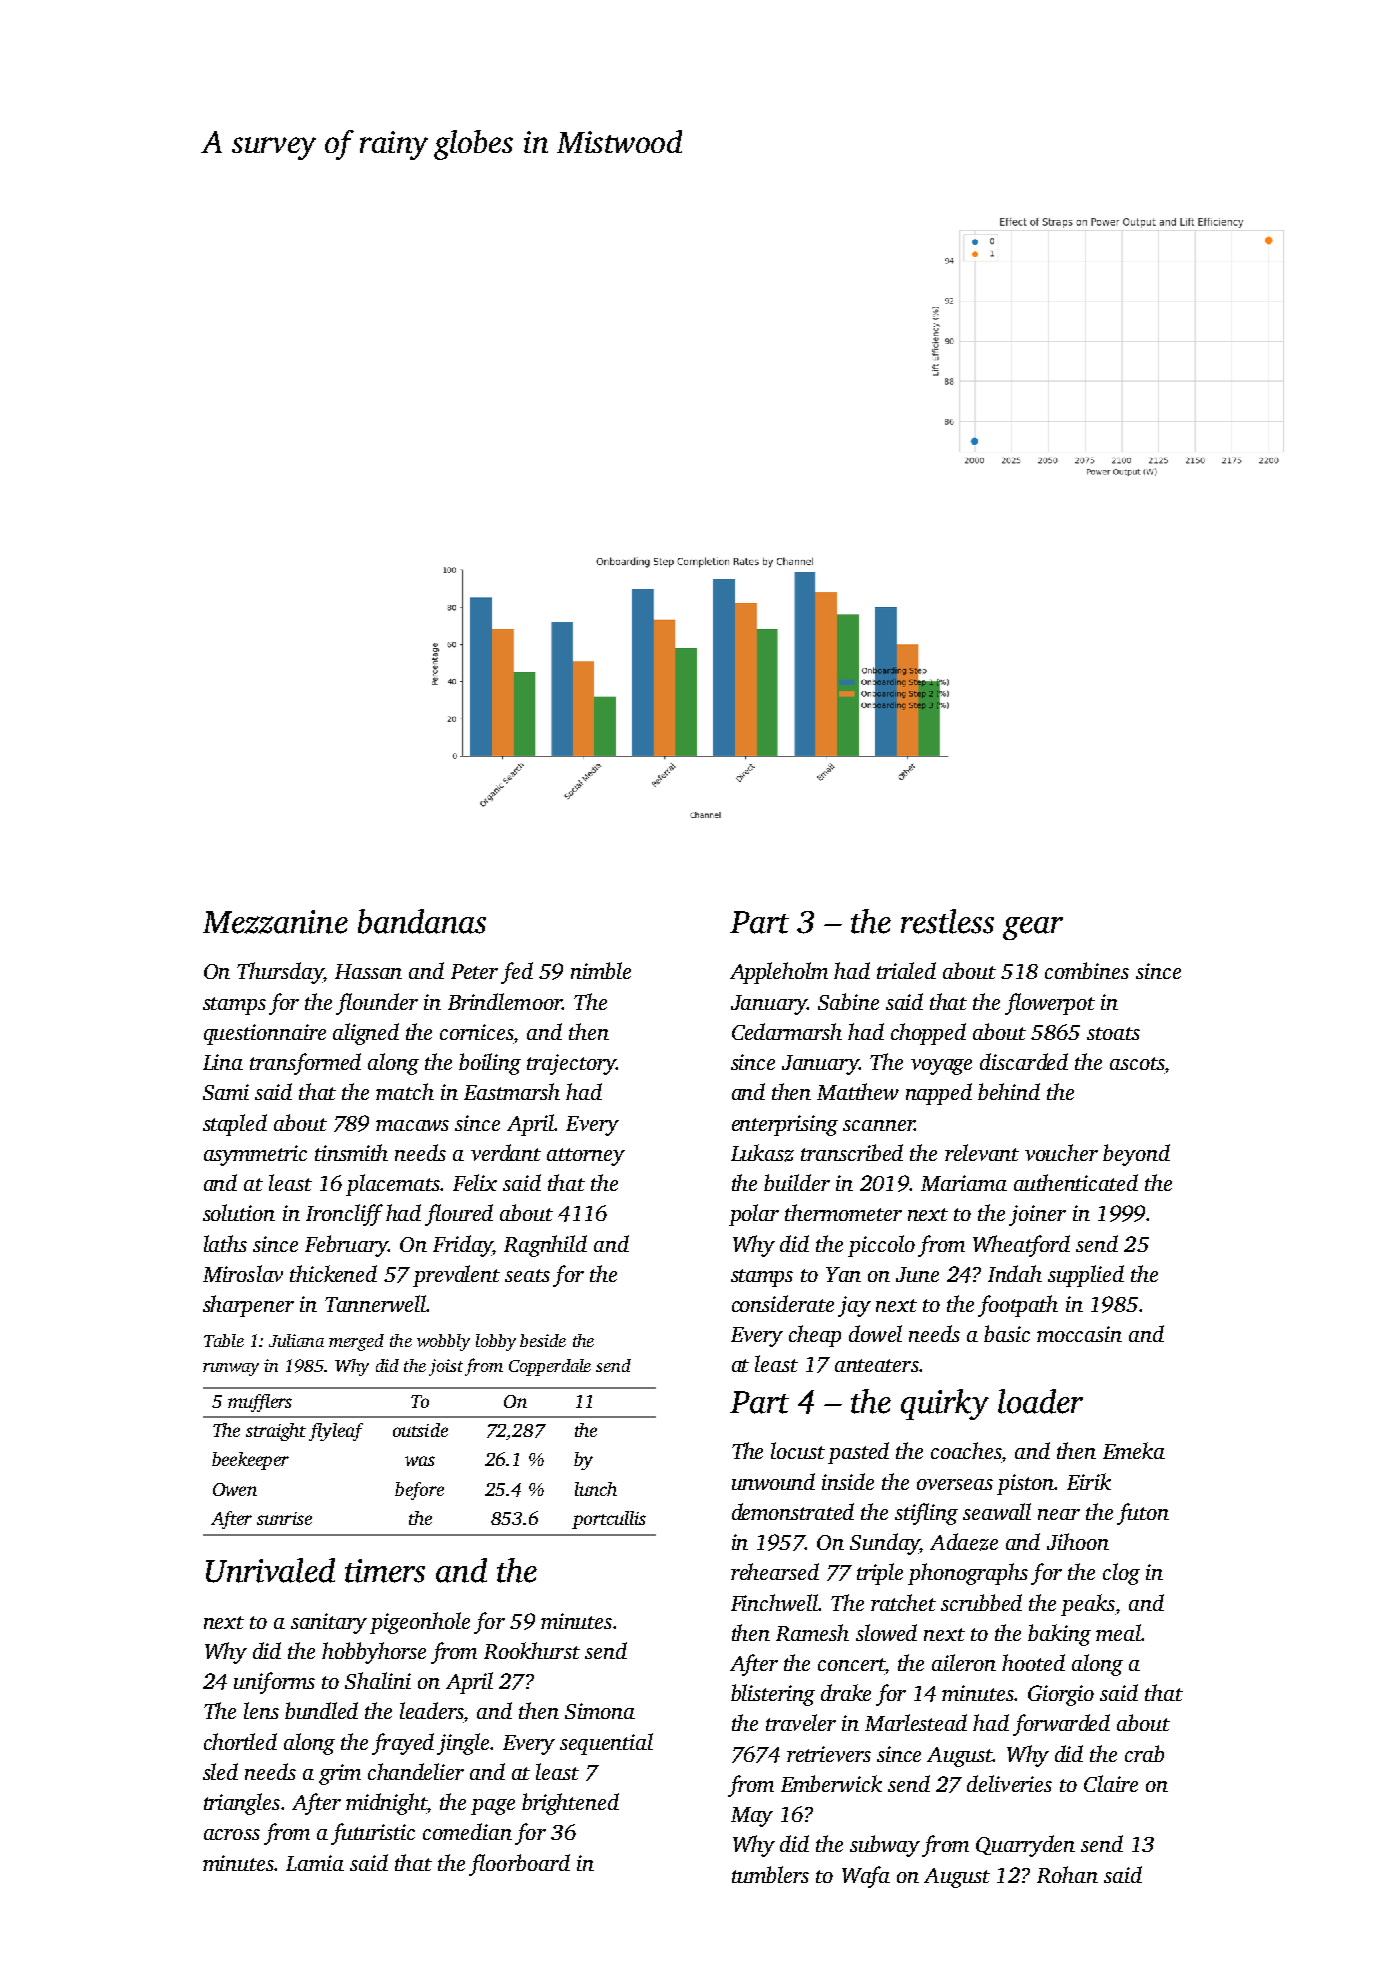 This screenshot has height=1969, width=1386. I want to click on basic, so click(1007, 1333).
